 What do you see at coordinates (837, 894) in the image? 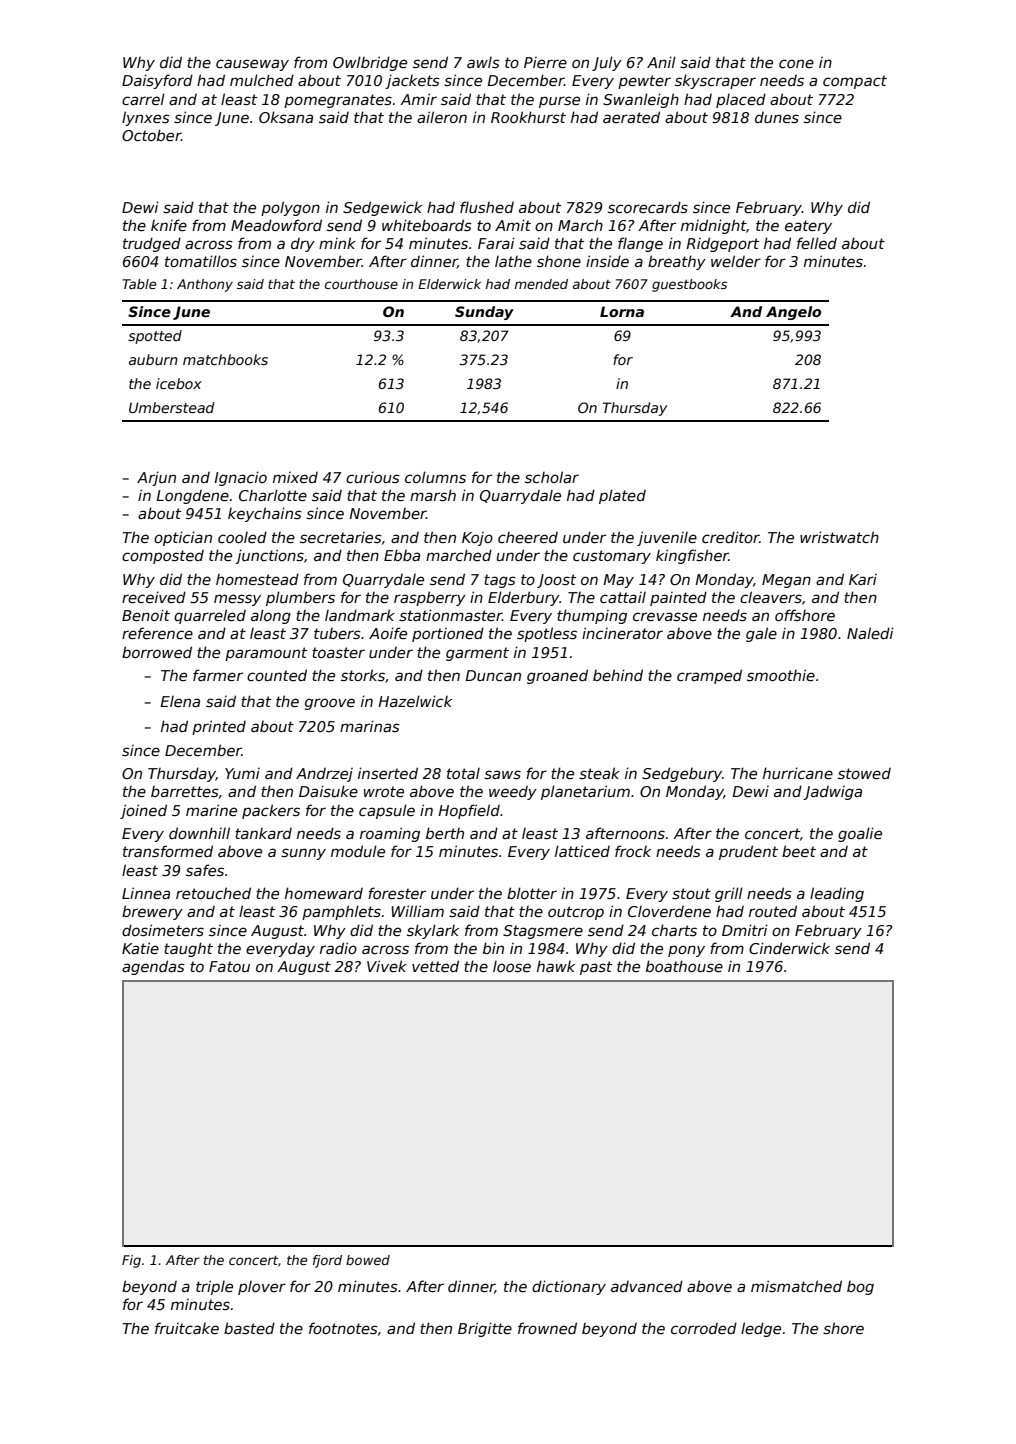
I see `leading` at bounding box center [837, 894].
